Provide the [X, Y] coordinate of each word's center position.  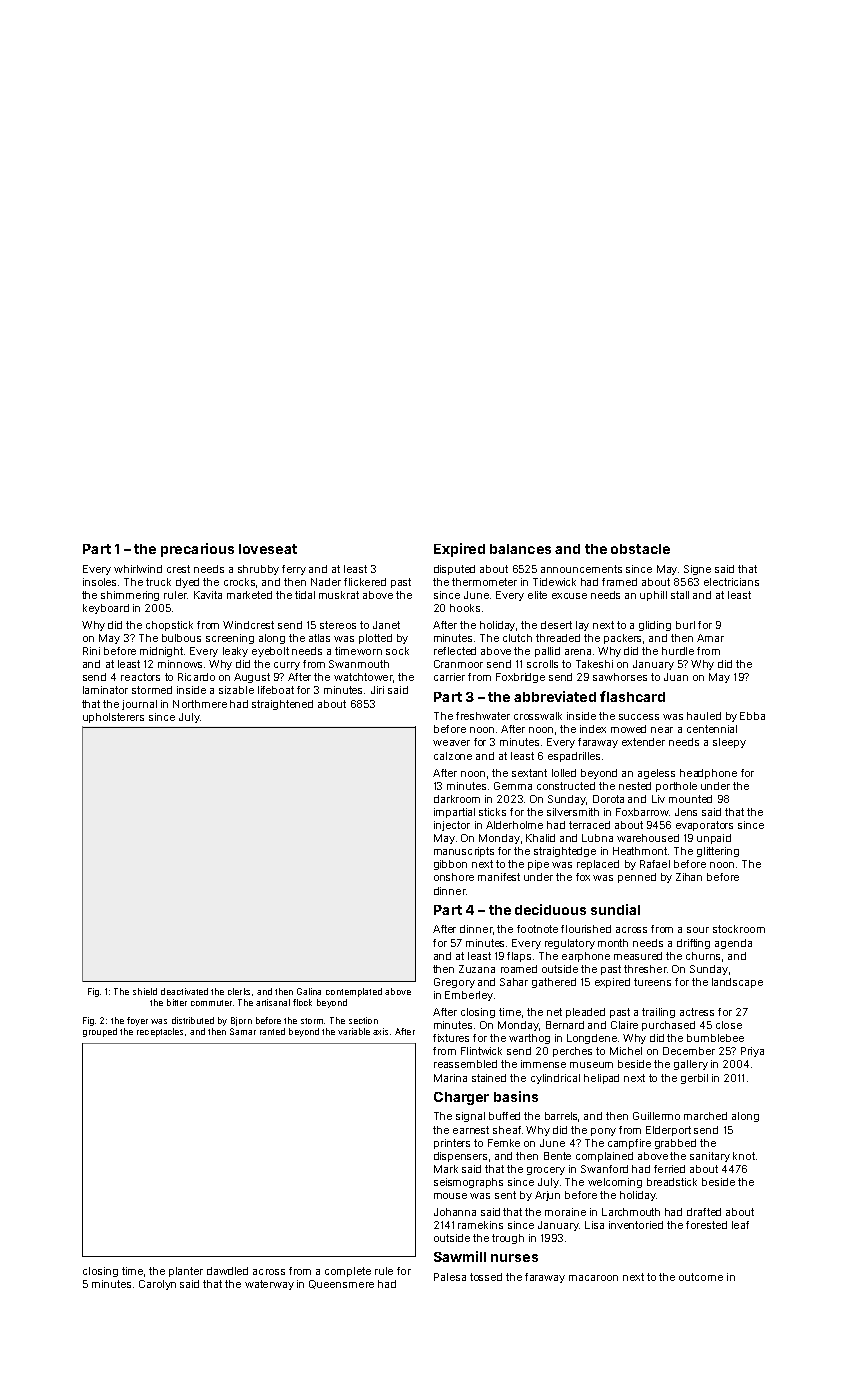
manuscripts [464, 852]
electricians [731, 582]
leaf [740, 1225]
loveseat [268, 549]
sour [698, 930]
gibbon [450, 865]
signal [470, 1117]
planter [186, 1272]
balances [520, 549]
